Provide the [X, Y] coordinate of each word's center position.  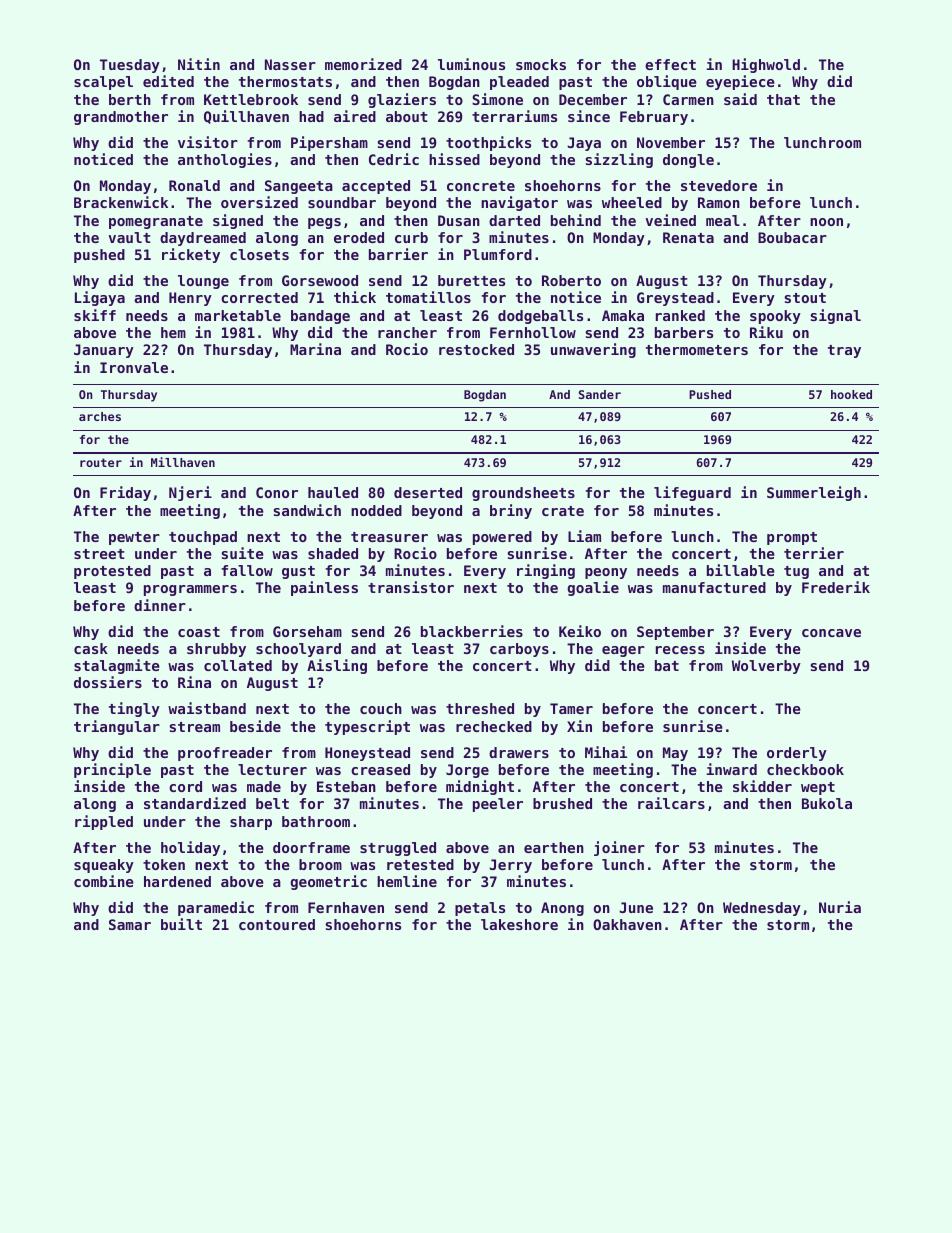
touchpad [203, 538]
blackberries [472, 631]
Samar [130, 924]
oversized [259, 202]
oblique [667, 82]
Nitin [199, 64]
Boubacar [792, 237]
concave [831, 633]
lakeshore [519, 924]
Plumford [498, 254]
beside [255, 726]
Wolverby [766, 667]
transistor [411, 587]
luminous [471, 64]
